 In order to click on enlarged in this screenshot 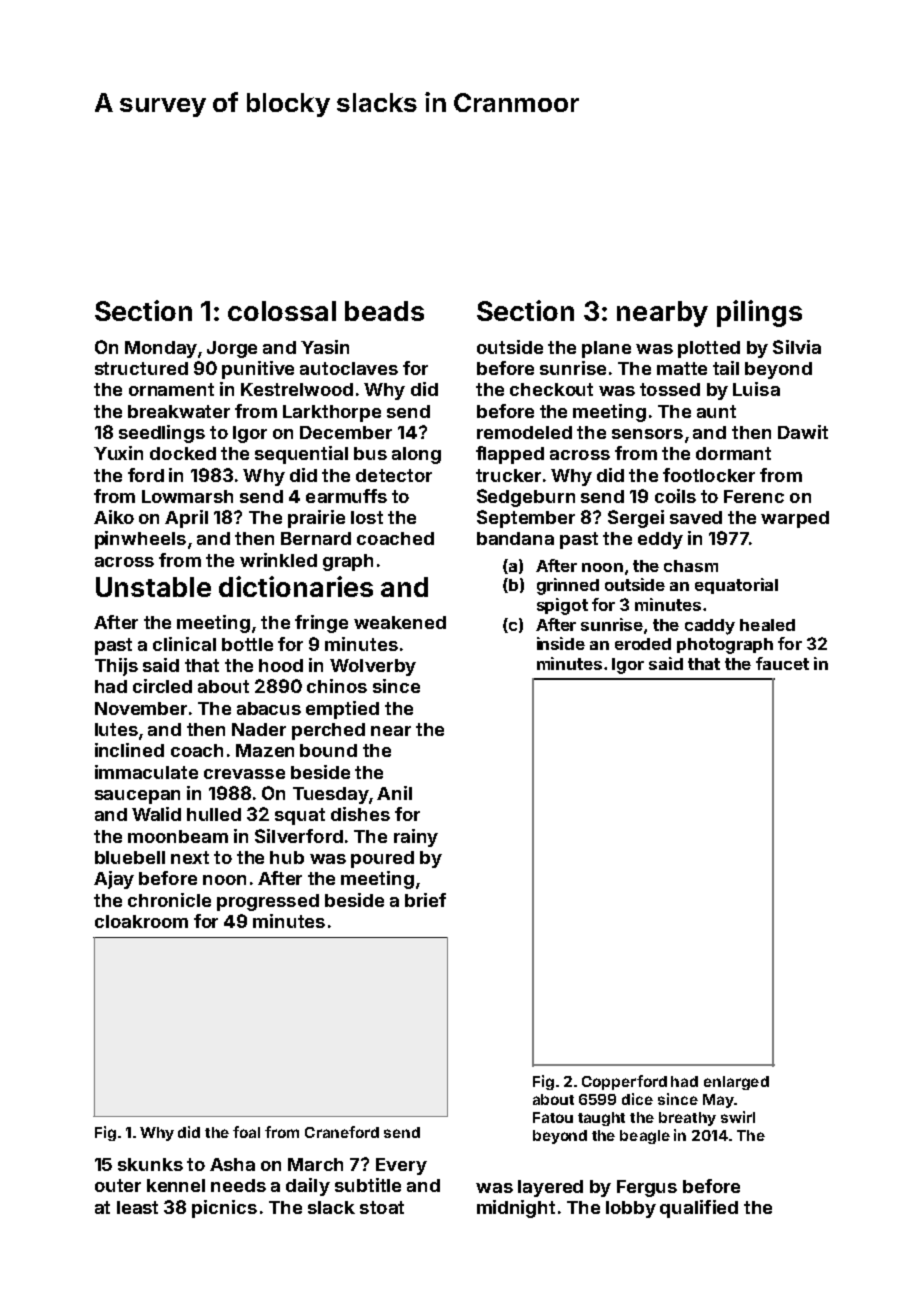, I will do `click(736, 1083)`.
